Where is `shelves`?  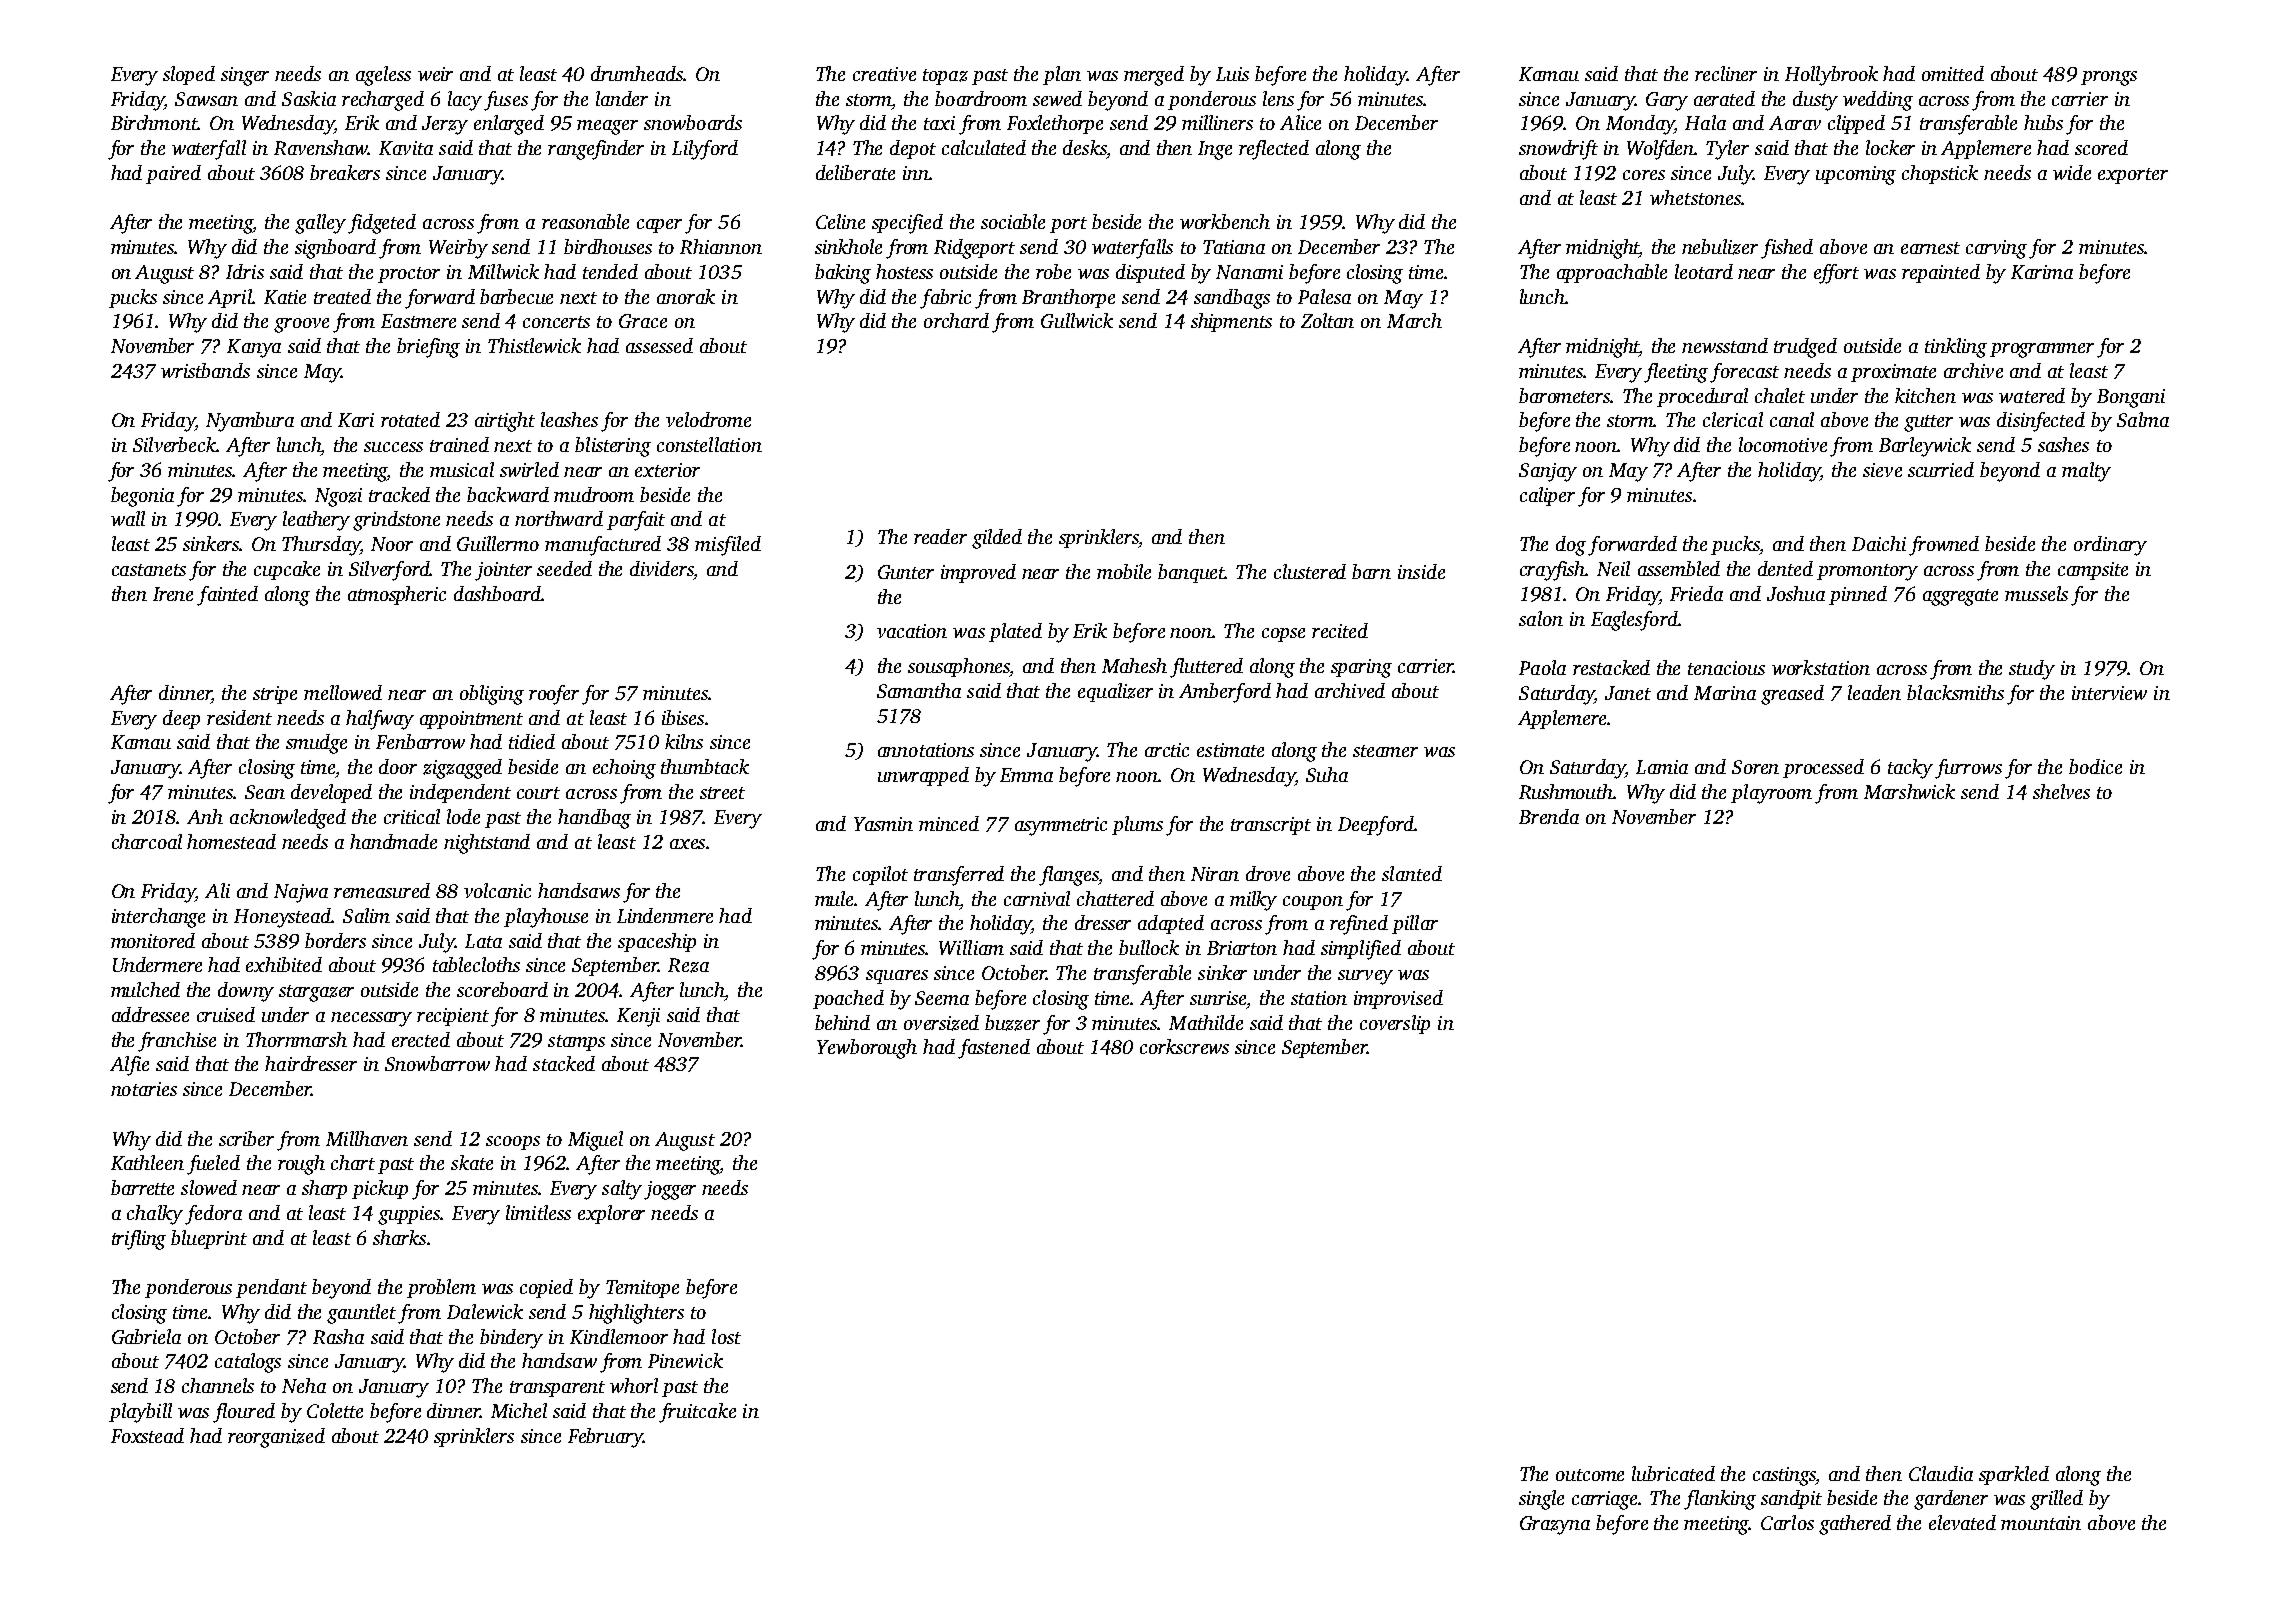 shelves is located at coordinates (2061, 791).
